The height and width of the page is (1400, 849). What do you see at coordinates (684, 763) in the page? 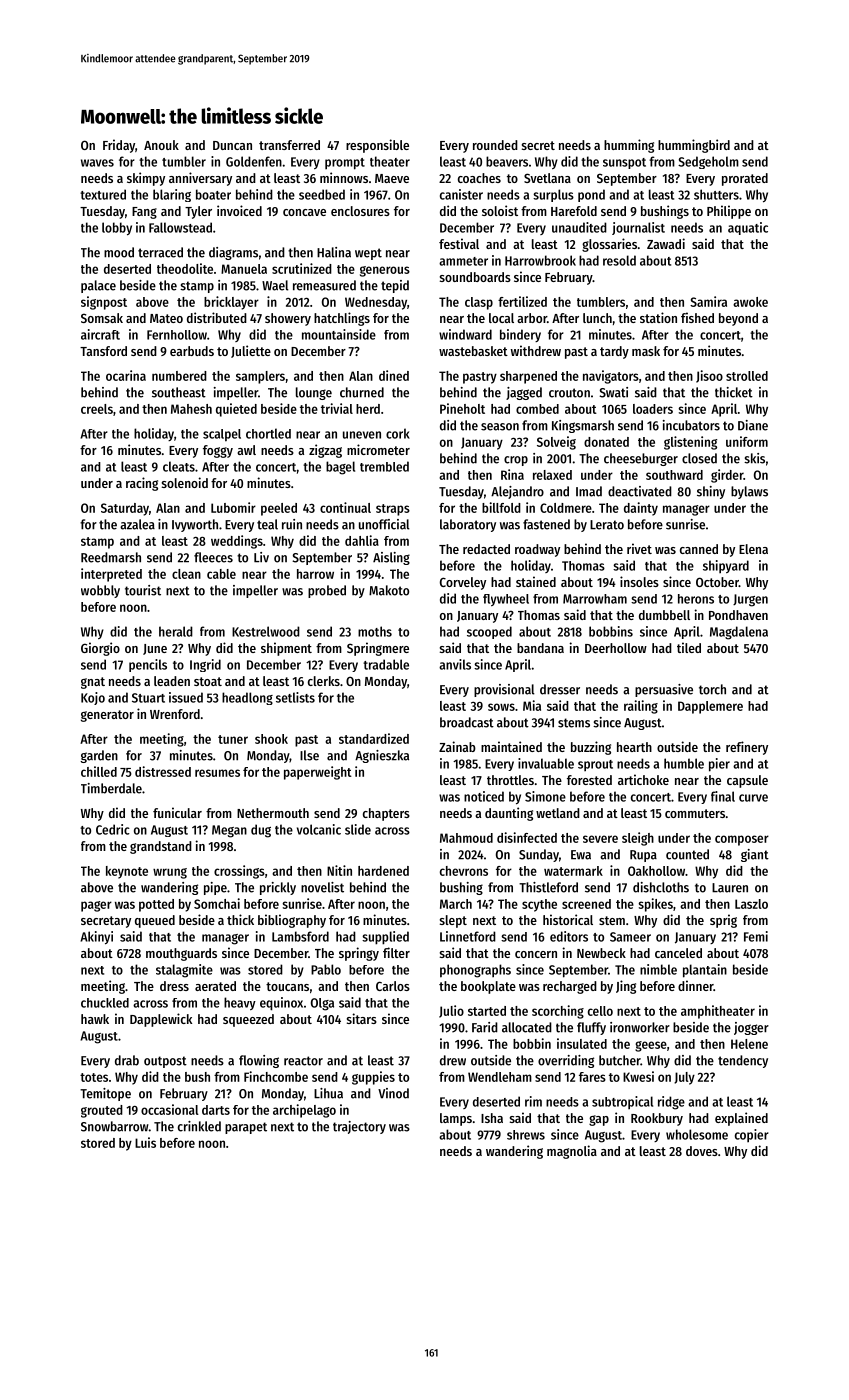
I see `humble` at bounding box center [684, 763].
